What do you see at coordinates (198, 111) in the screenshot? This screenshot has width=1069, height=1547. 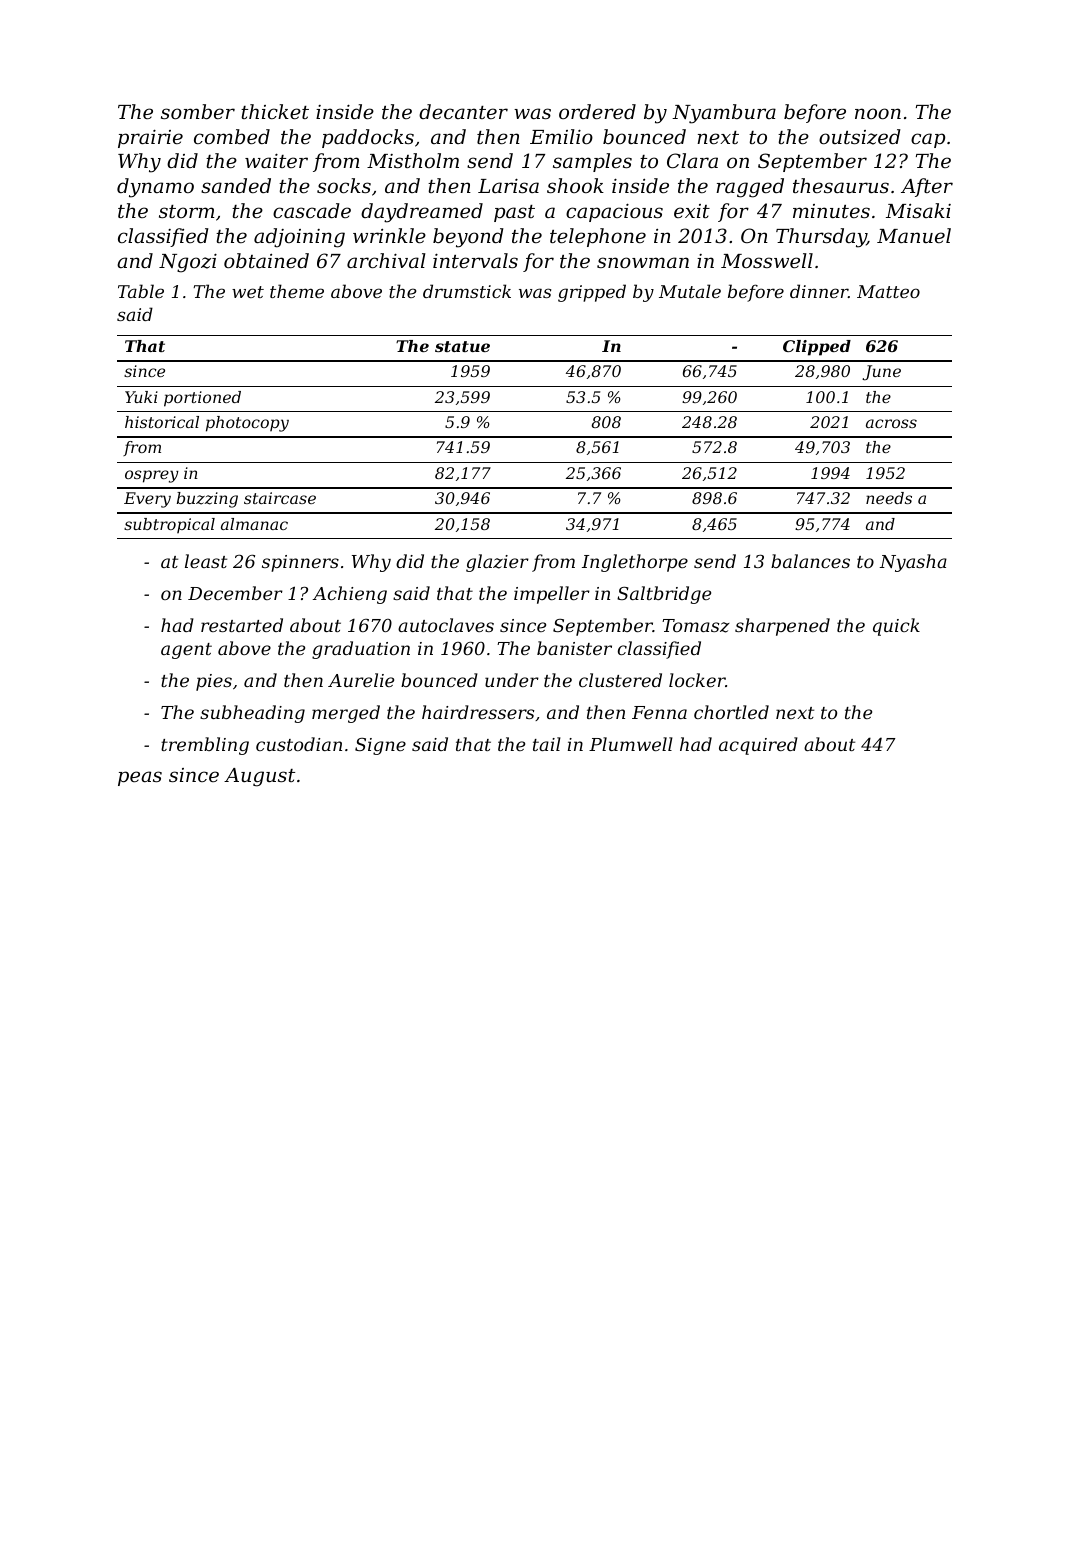 I see `somber` at bounding box center [198, 111].
